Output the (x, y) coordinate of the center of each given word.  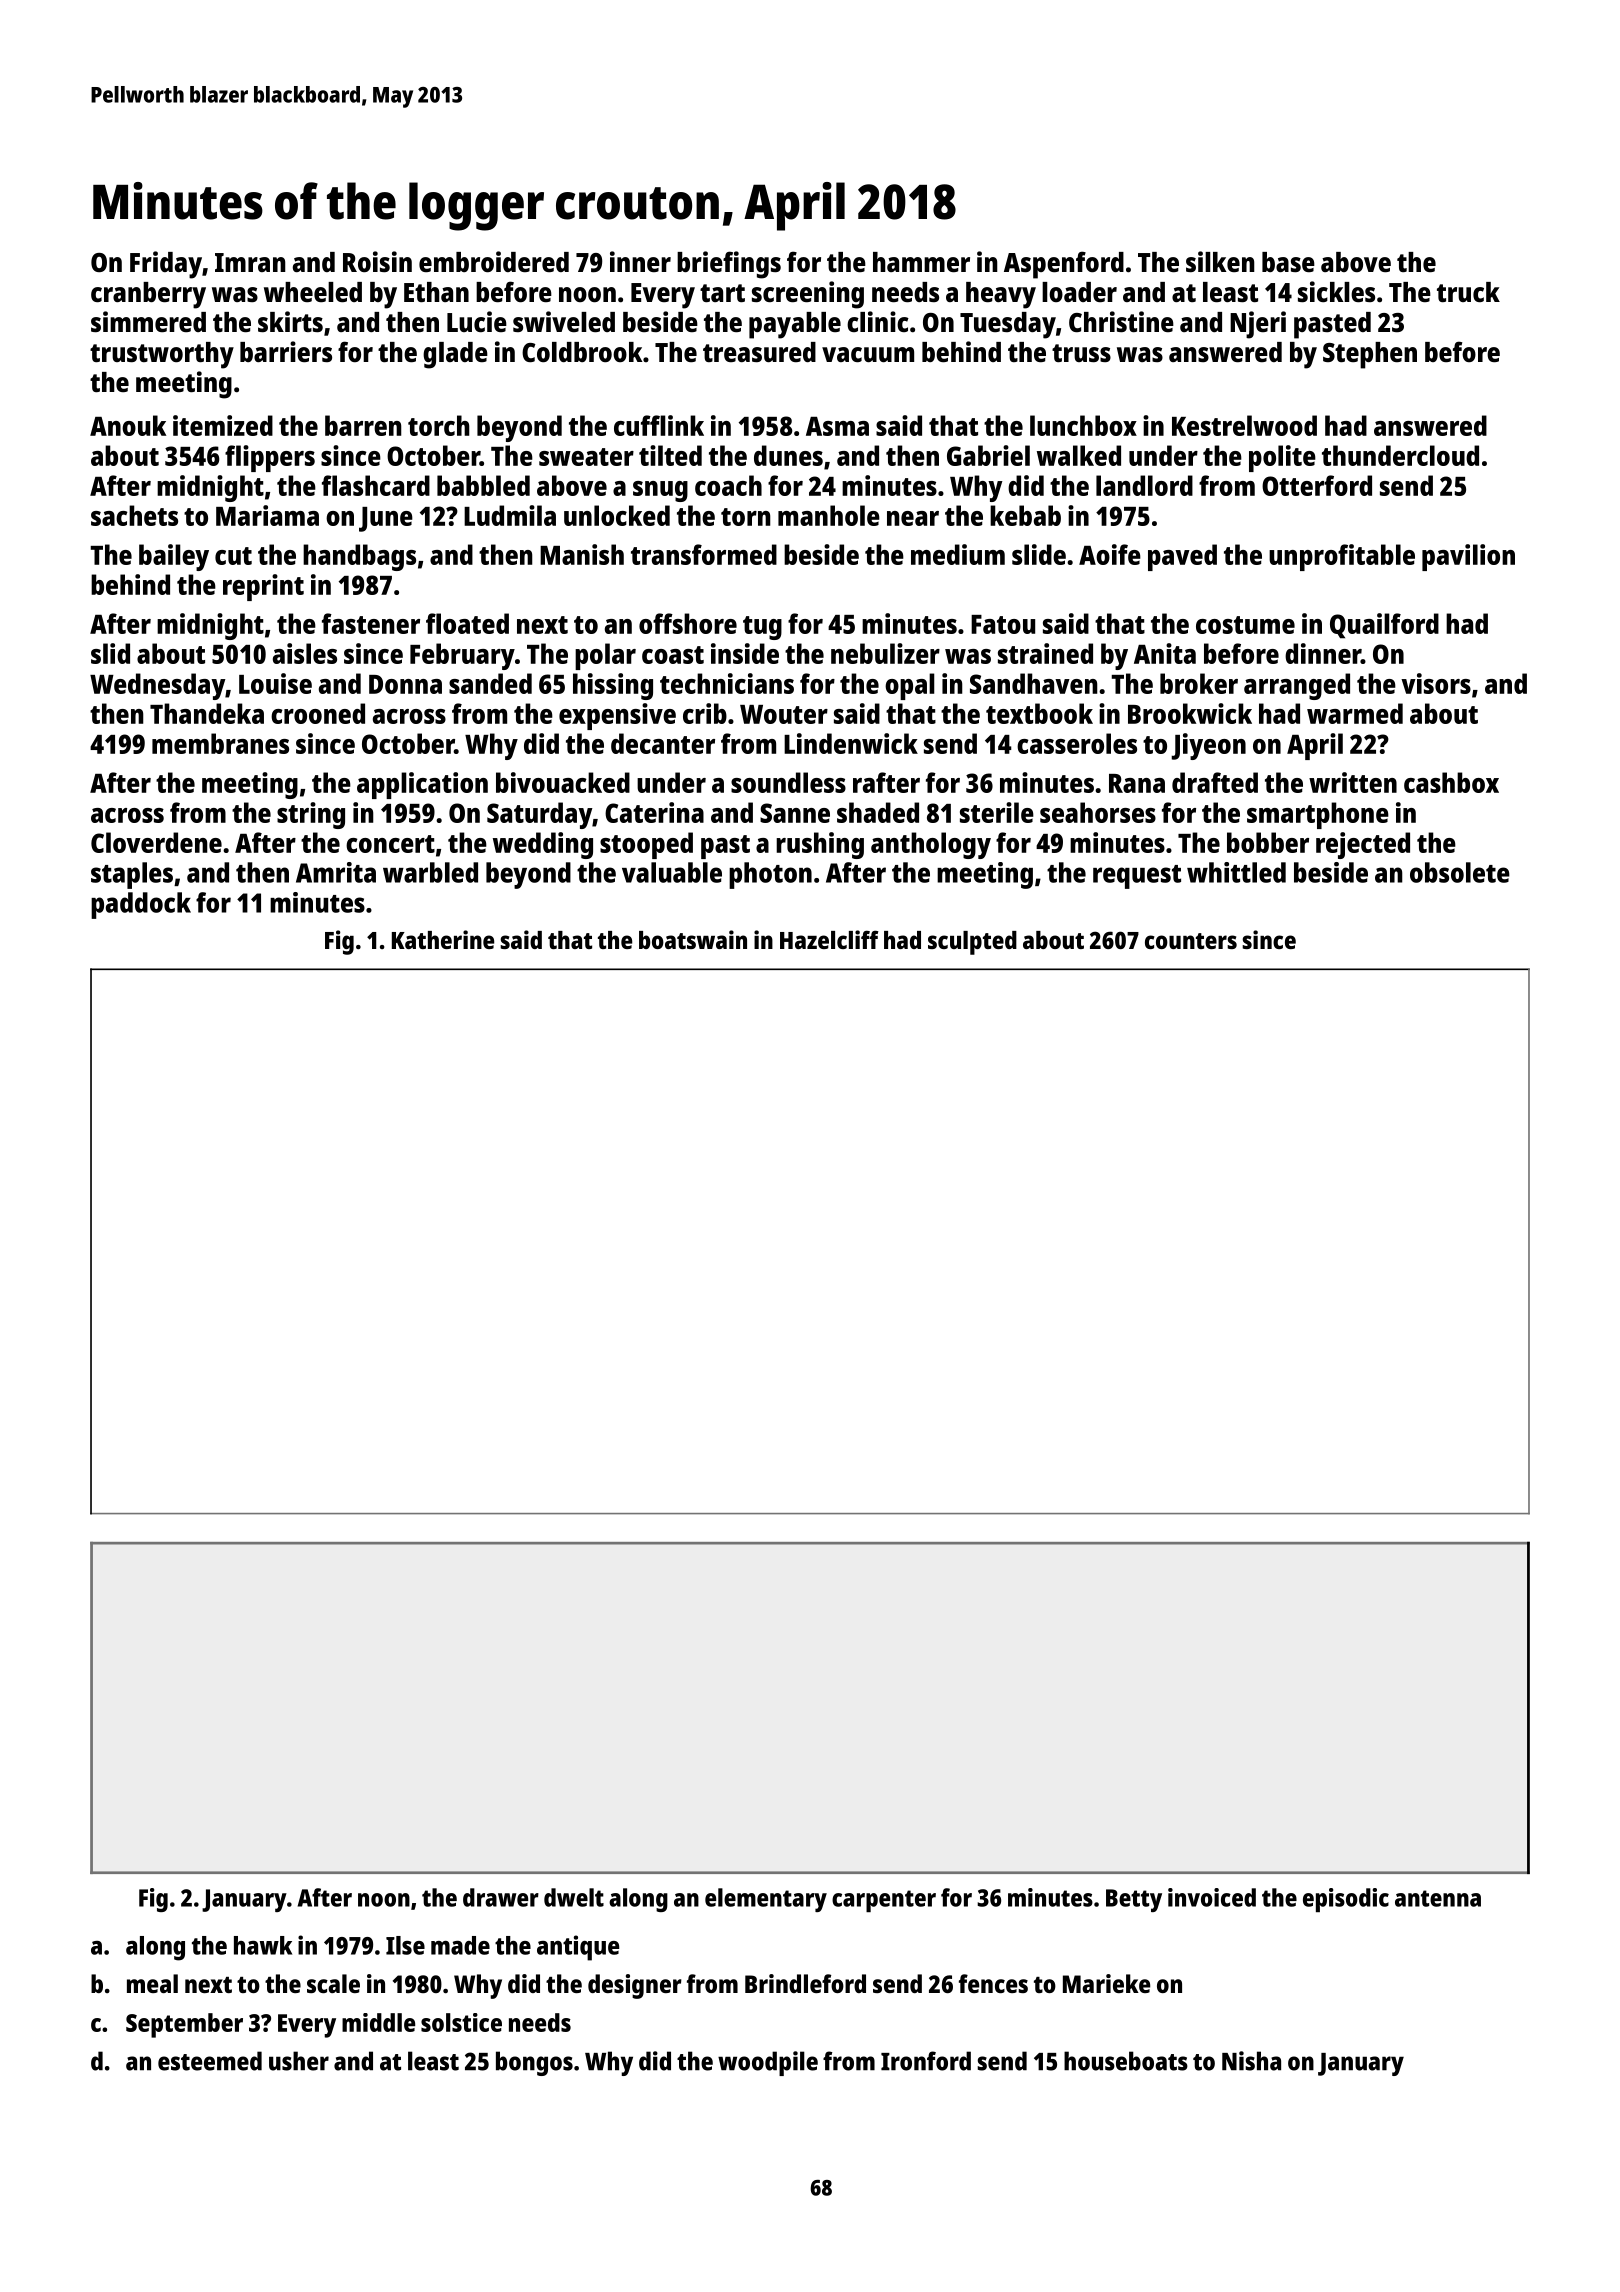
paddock (141, 905)
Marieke (1106, 1983)
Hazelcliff (829, 939)
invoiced (1212, 1897)
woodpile (768, 2063)
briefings (729, 265)
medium (958, 554)
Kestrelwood (1244, 425)
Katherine (443, 939)
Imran (250, 262)
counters (1191, 941)
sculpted (972, 943)
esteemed (210, 2061)
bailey (174, 557)
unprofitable (1342, 557)
